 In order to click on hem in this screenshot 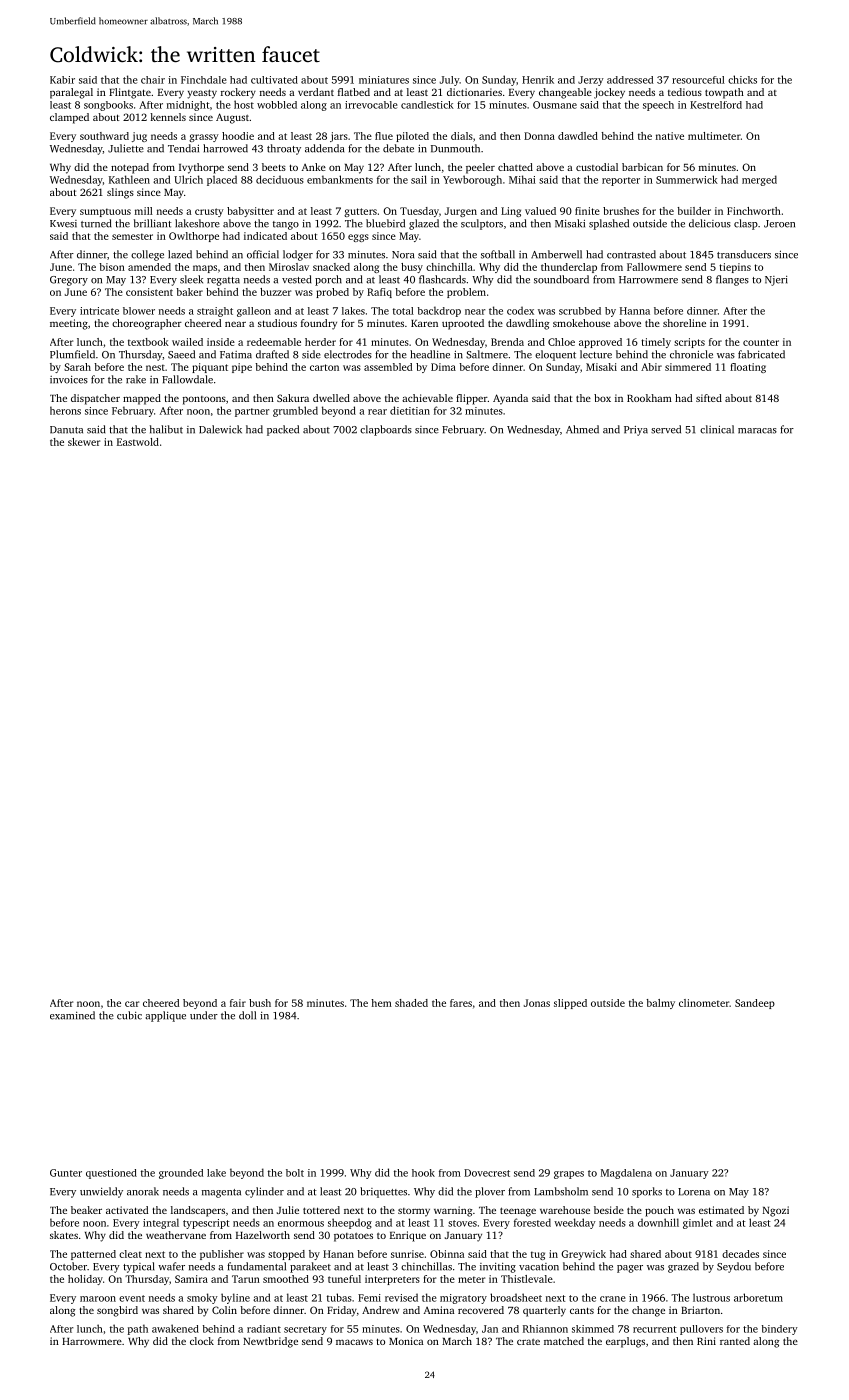, I will do `click(381, 1003)`.
